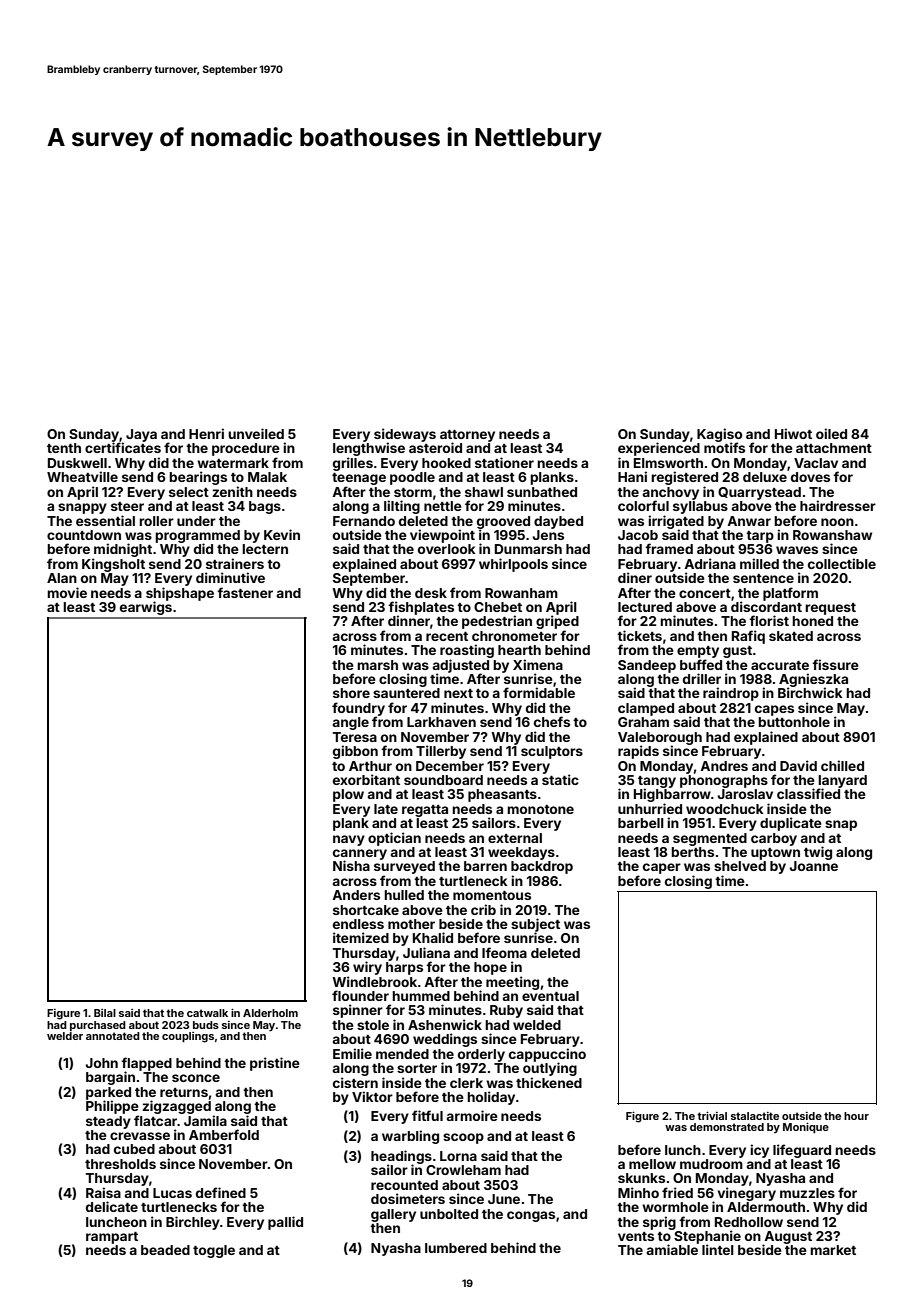  Describe the element at coordinates (367, 968) in the screenshot. I see `wiry` at that location.
